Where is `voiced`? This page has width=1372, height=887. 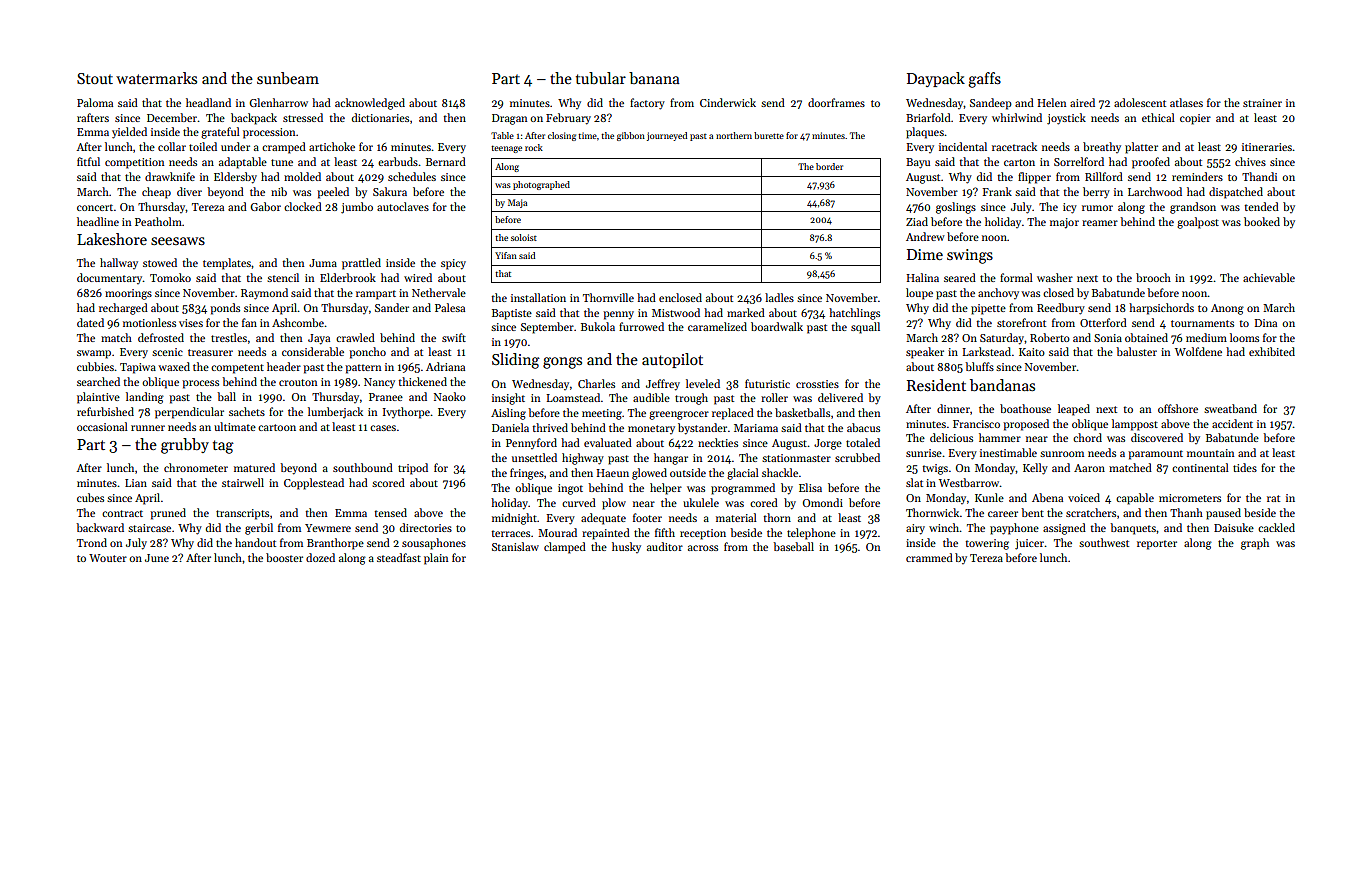 voiced is located at coordinates (1084, 497).
